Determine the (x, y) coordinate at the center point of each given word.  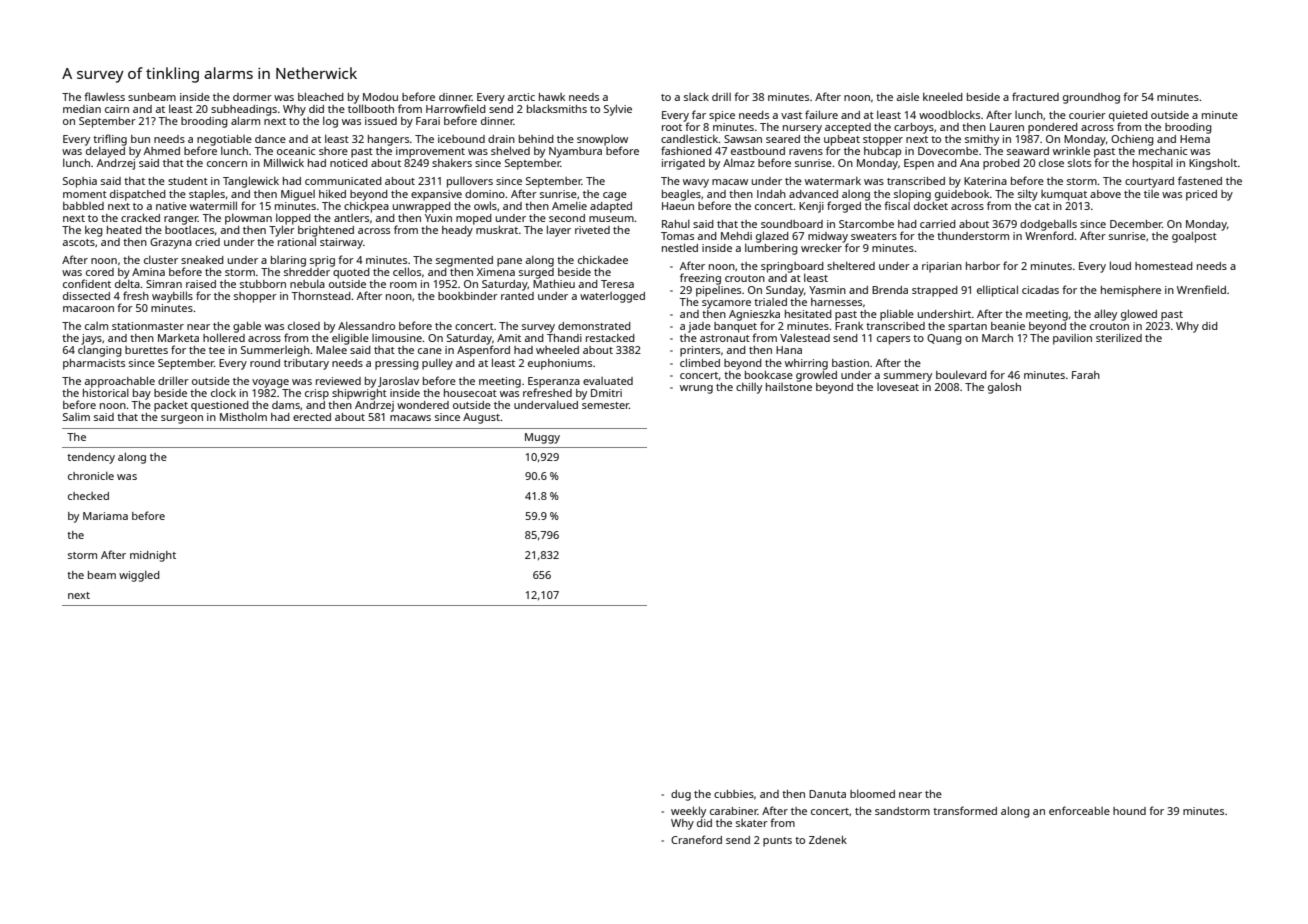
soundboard (792, 224)
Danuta (827, 794)
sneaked (202, 260)
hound (1129, 811)
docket (931, 205)
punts (777, 842)
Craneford (696, 839)
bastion (850, 363)
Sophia (80, 182)
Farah (1086, 375)
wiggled (139, 576)
